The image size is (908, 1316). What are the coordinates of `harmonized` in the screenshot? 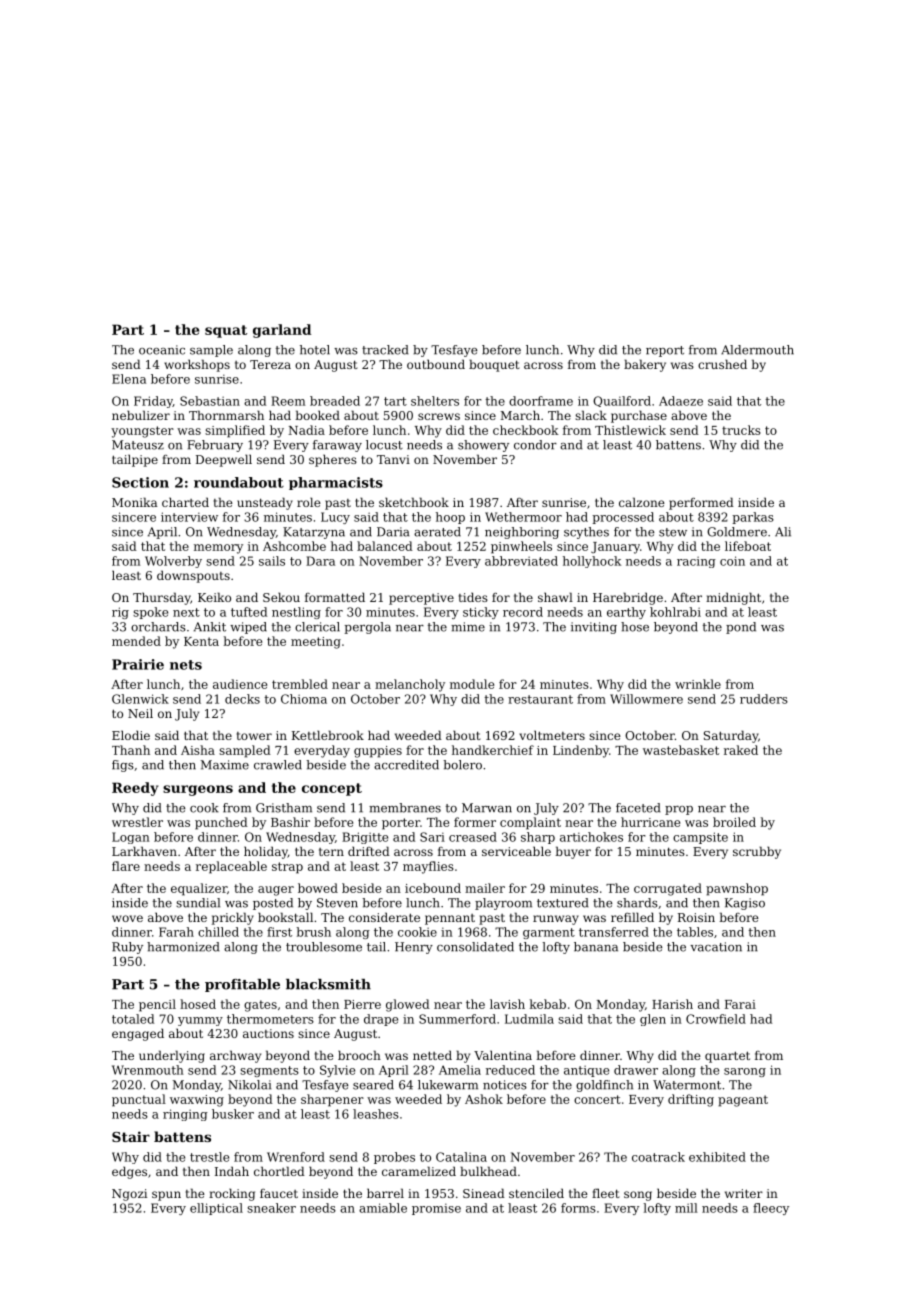 It's located at (183, 947).
